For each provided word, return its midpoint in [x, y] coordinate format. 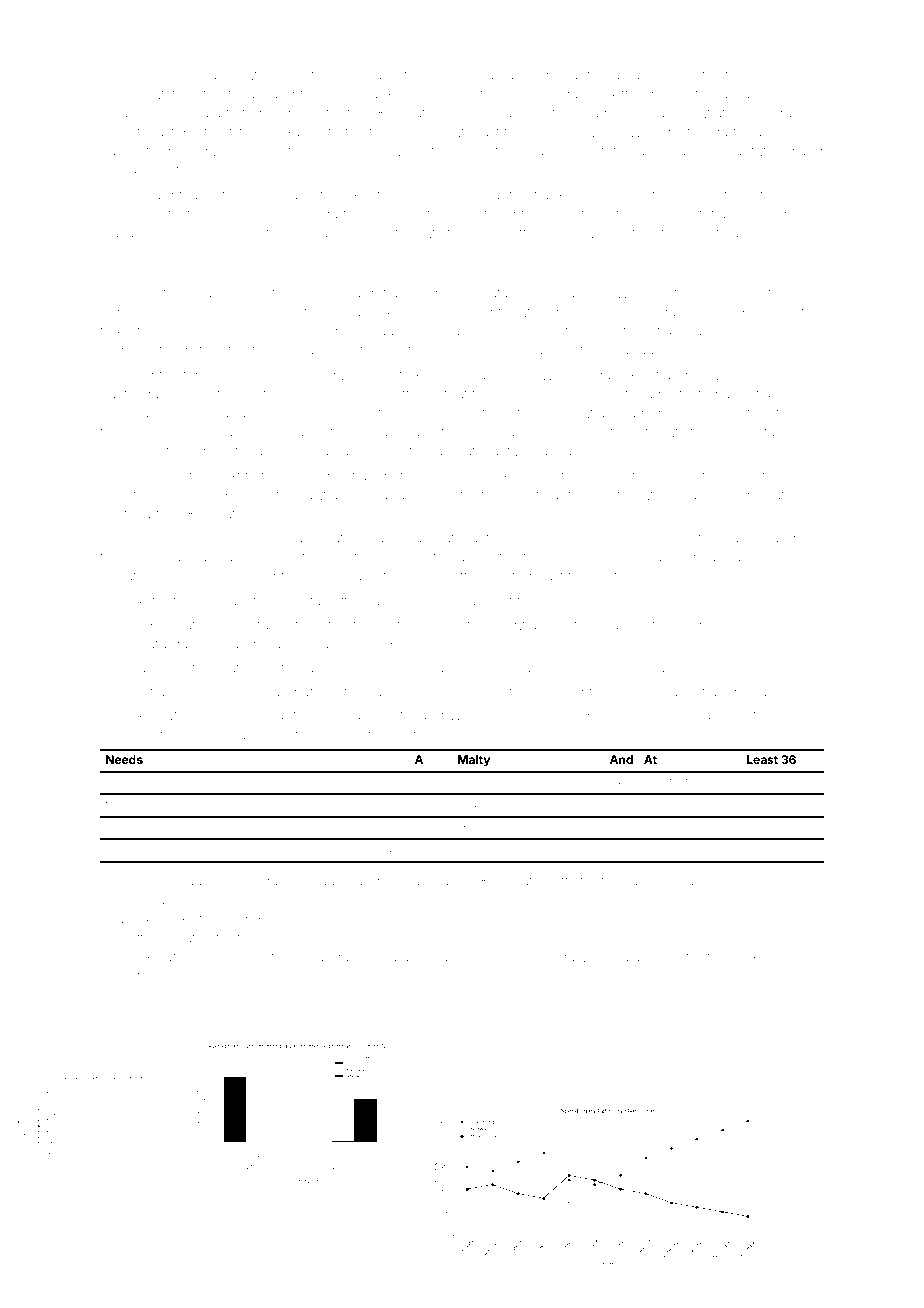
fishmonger [167, 76]
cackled [523, 75]
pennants [781, 313]
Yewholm [147, 976]
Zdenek [466, 349]
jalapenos [649, 959]
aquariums [134, 414]
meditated [600, 151]
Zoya [380, 958]
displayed [760, 693]
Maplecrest [262, 734]
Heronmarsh [423, 667]
